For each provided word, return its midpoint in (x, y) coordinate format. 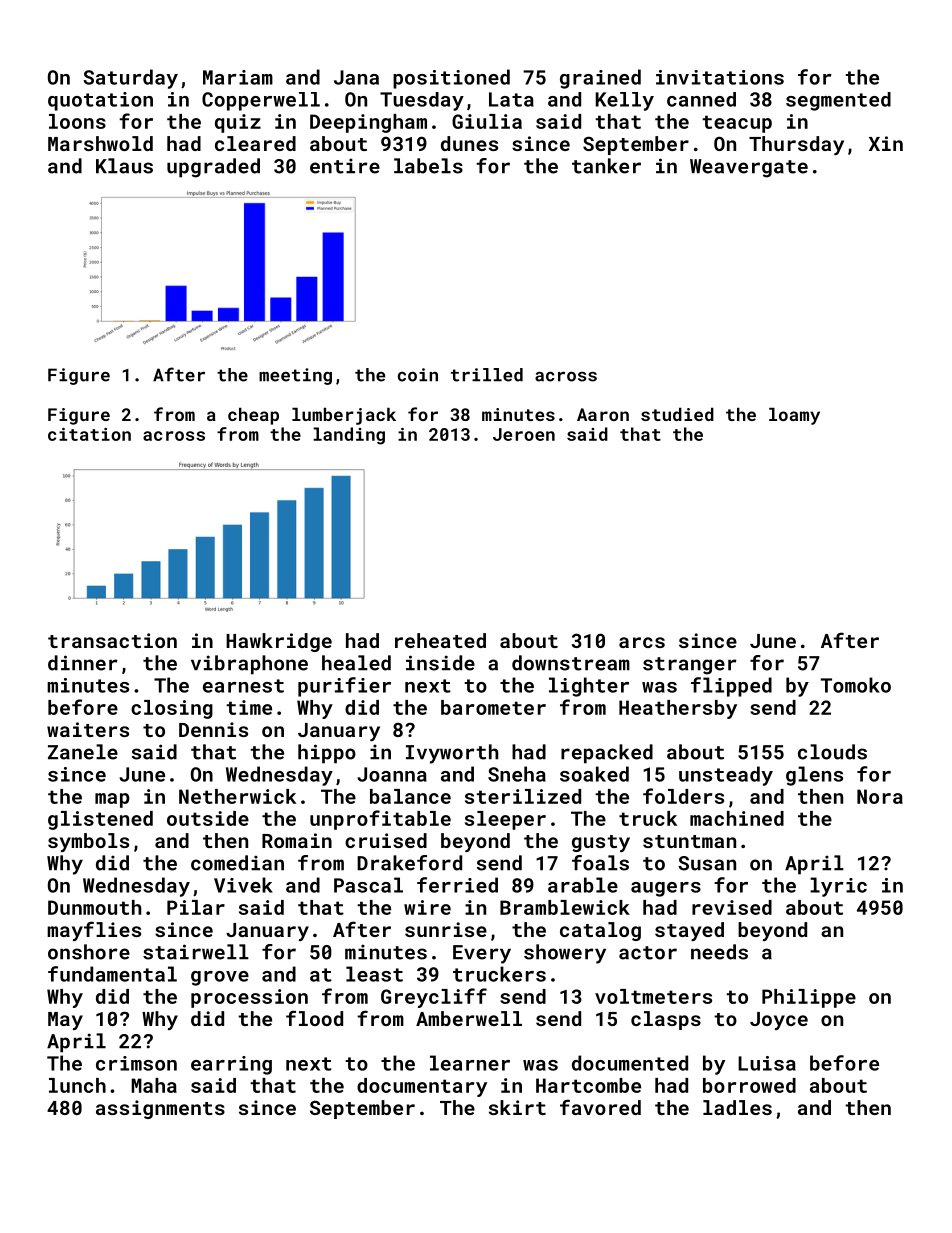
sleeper (505, 820)
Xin (886, 143)
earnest (243, 686)
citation (89, 434)
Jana (356, 77)
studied (677, 414)
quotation (100, 101)
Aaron (603, 414)
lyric (838, 887)
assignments (160, 1109)
